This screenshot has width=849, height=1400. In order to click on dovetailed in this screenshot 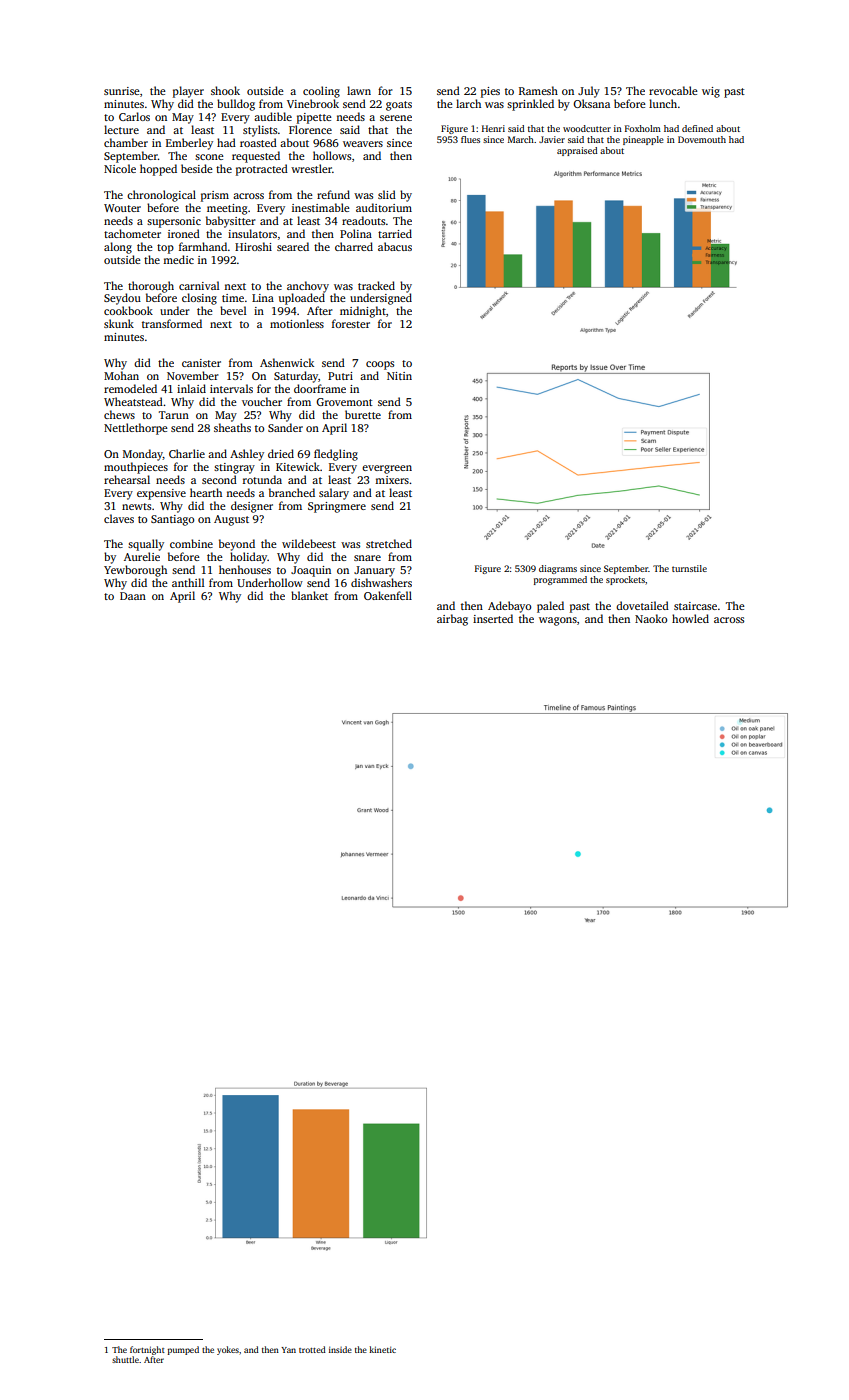, I will do `click(642, 605)`.
